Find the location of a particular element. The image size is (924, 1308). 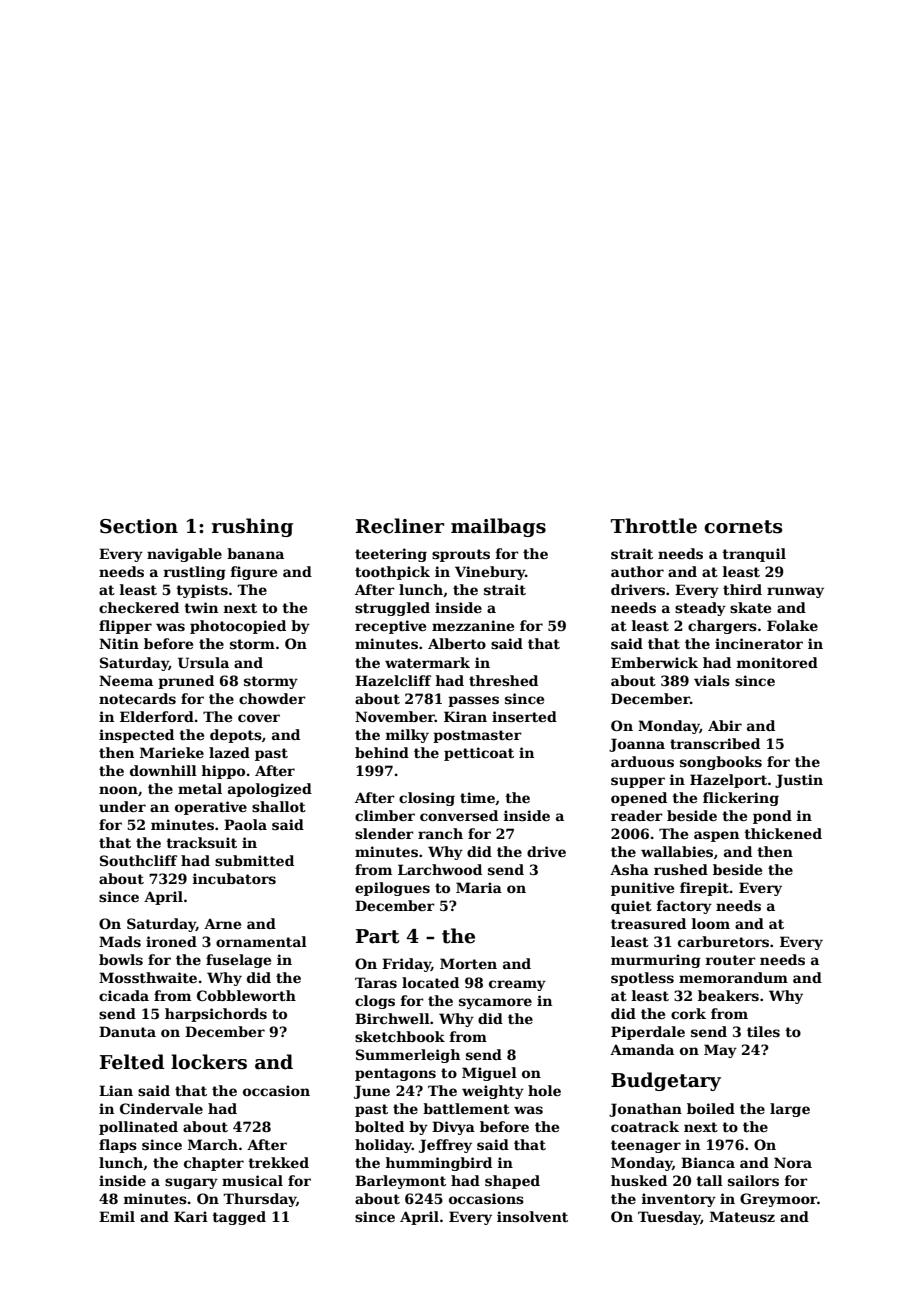

opened is located at coordinates (639, 799).
